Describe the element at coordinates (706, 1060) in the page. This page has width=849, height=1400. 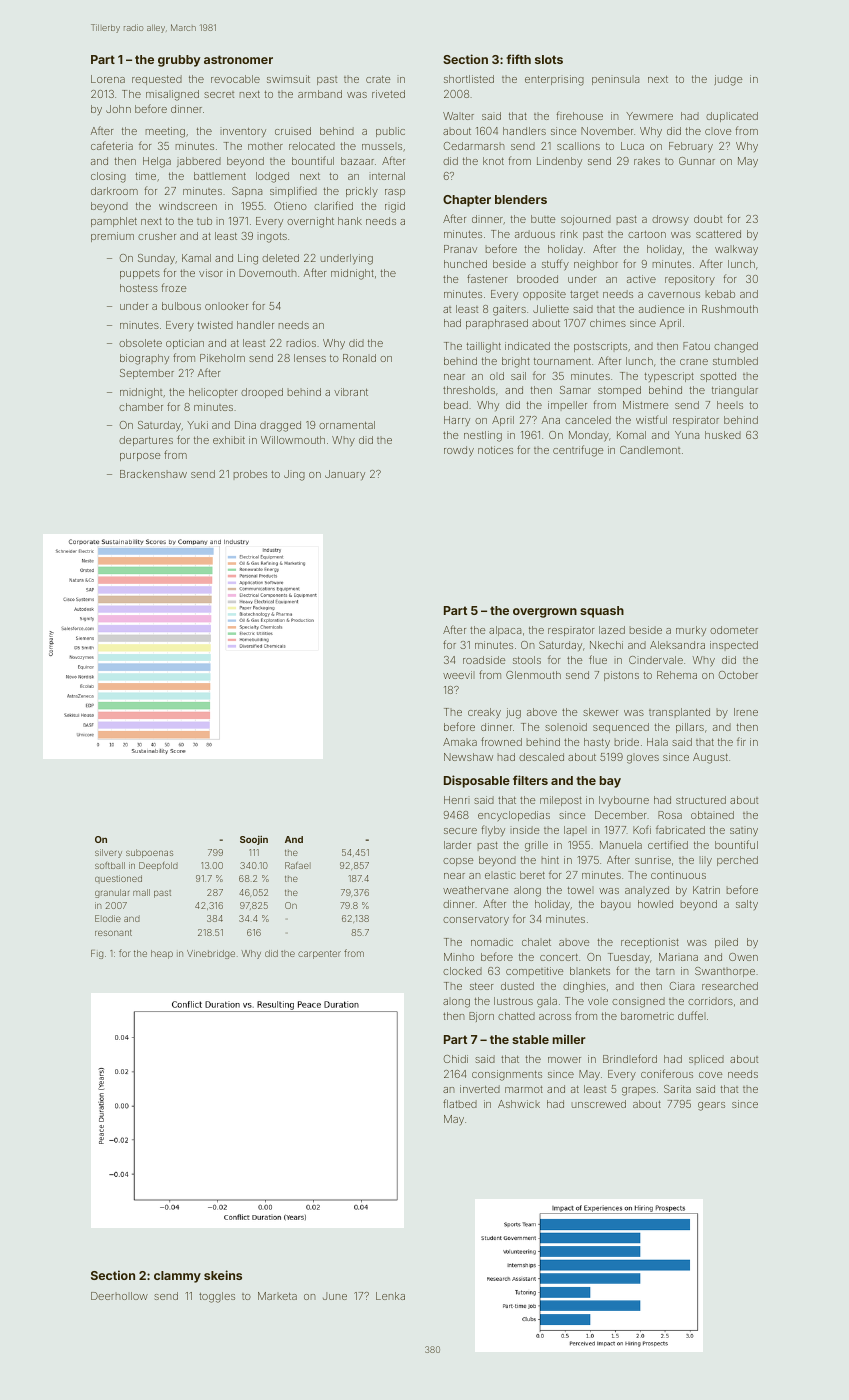
I see `spliced` at that location.
